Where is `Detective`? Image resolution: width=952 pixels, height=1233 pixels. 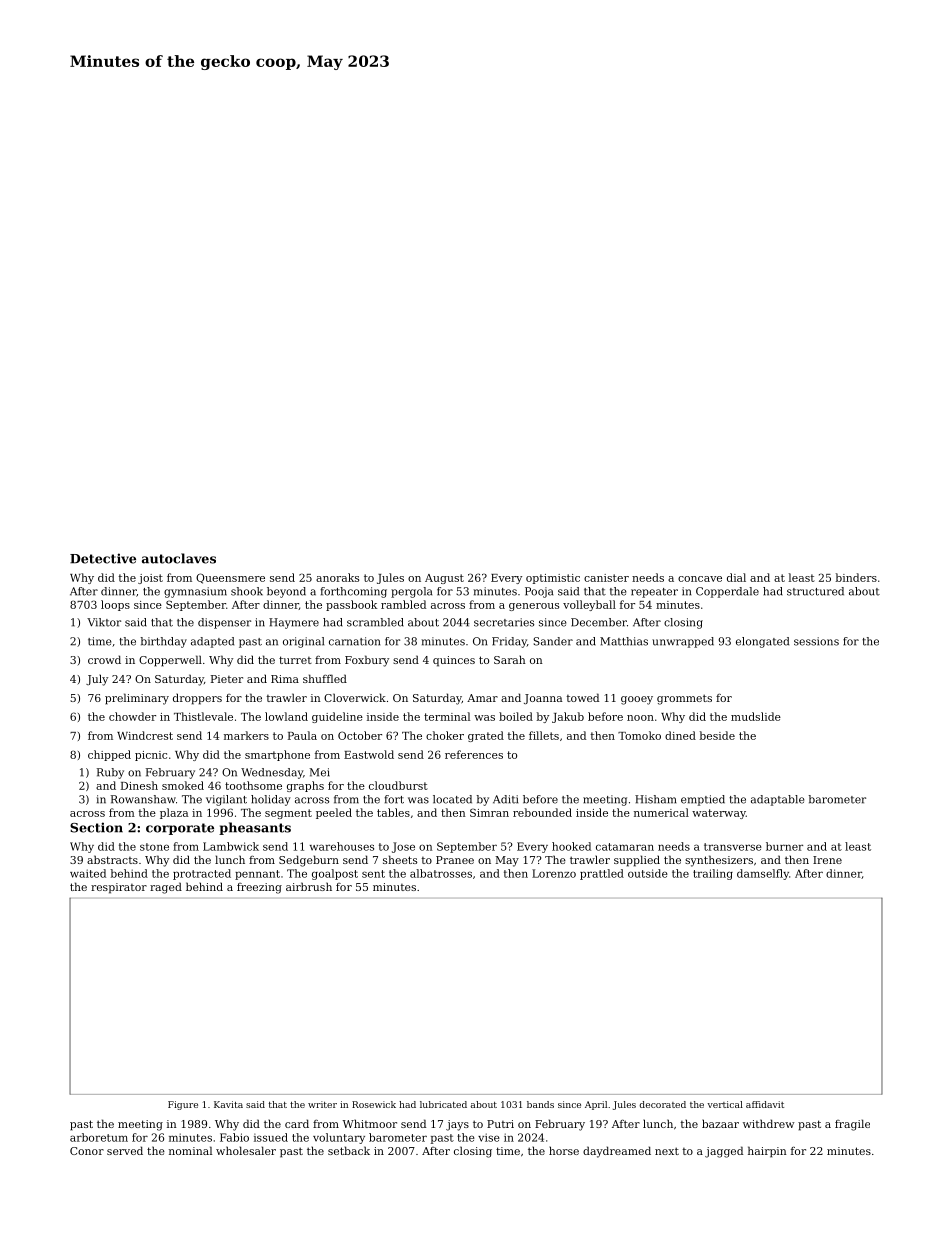
Detective is located at coordinates (103, 558).
